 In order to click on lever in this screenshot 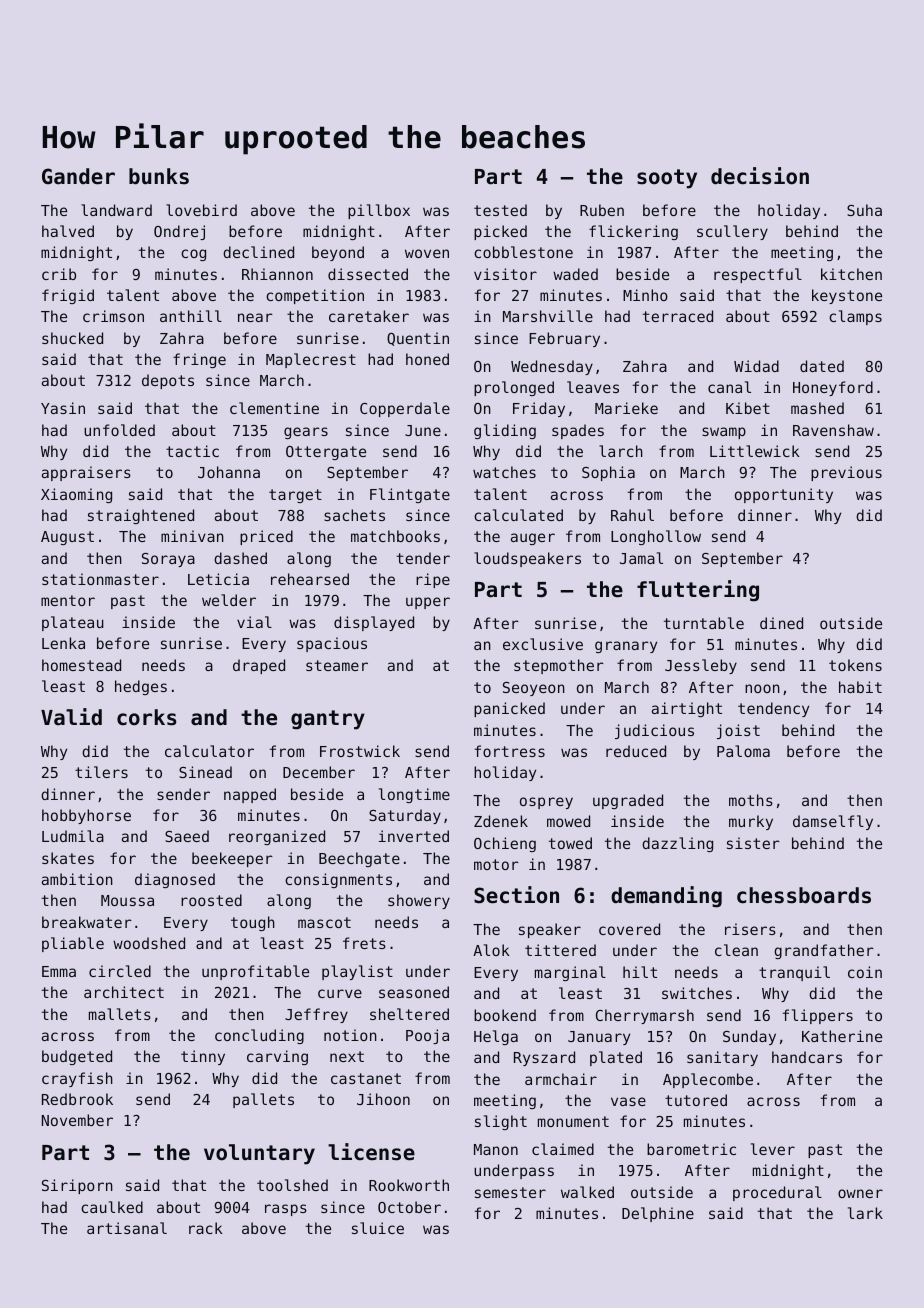, I will do `click(773, 1149)`.
